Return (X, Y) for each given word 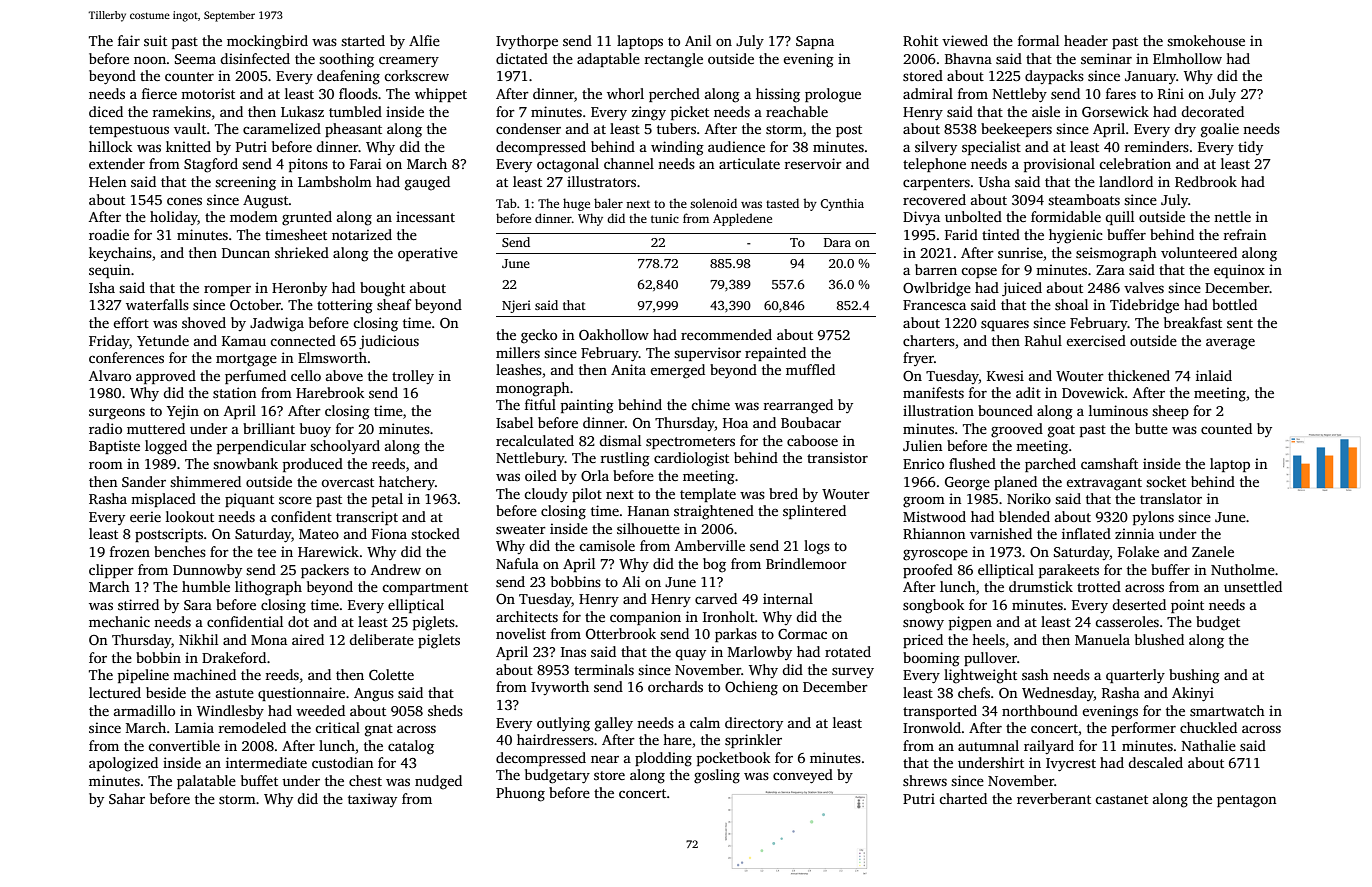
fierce (159, 93)
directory (754, 724)
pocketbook (733, 759)
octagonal (568, 165)
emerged (677, 371)
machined (204, 674)
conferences (126, 357)
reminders (1157, 146)
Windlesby (230, 712)
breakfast (1193, 322)
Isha (102, 287)
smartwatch (1227, 710)
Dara (837, 242)
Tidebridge (1144, 306)
